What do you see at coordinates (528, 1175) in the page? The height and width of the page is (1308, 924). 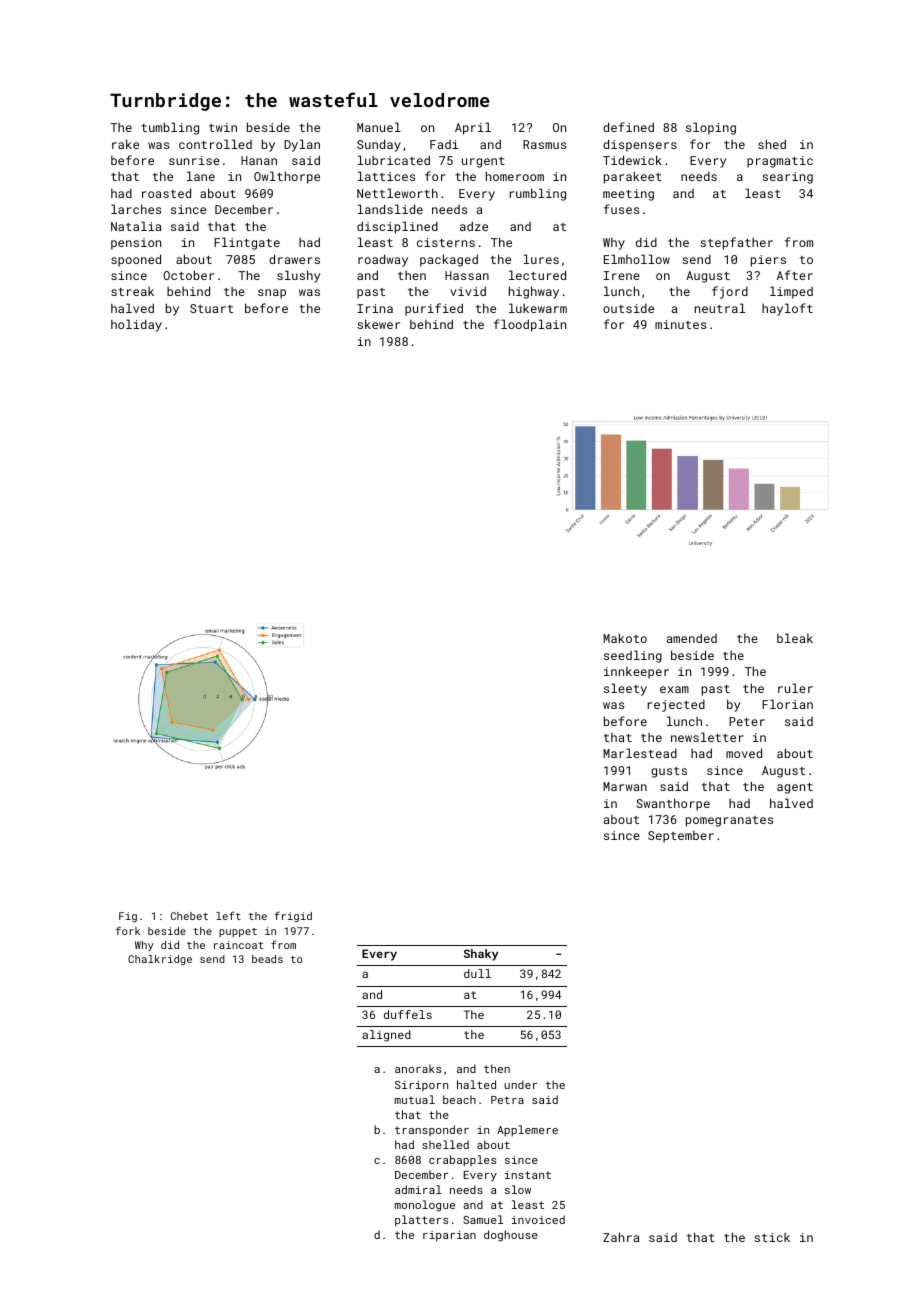 I see `instant` at bounding box center [528, 1175].
